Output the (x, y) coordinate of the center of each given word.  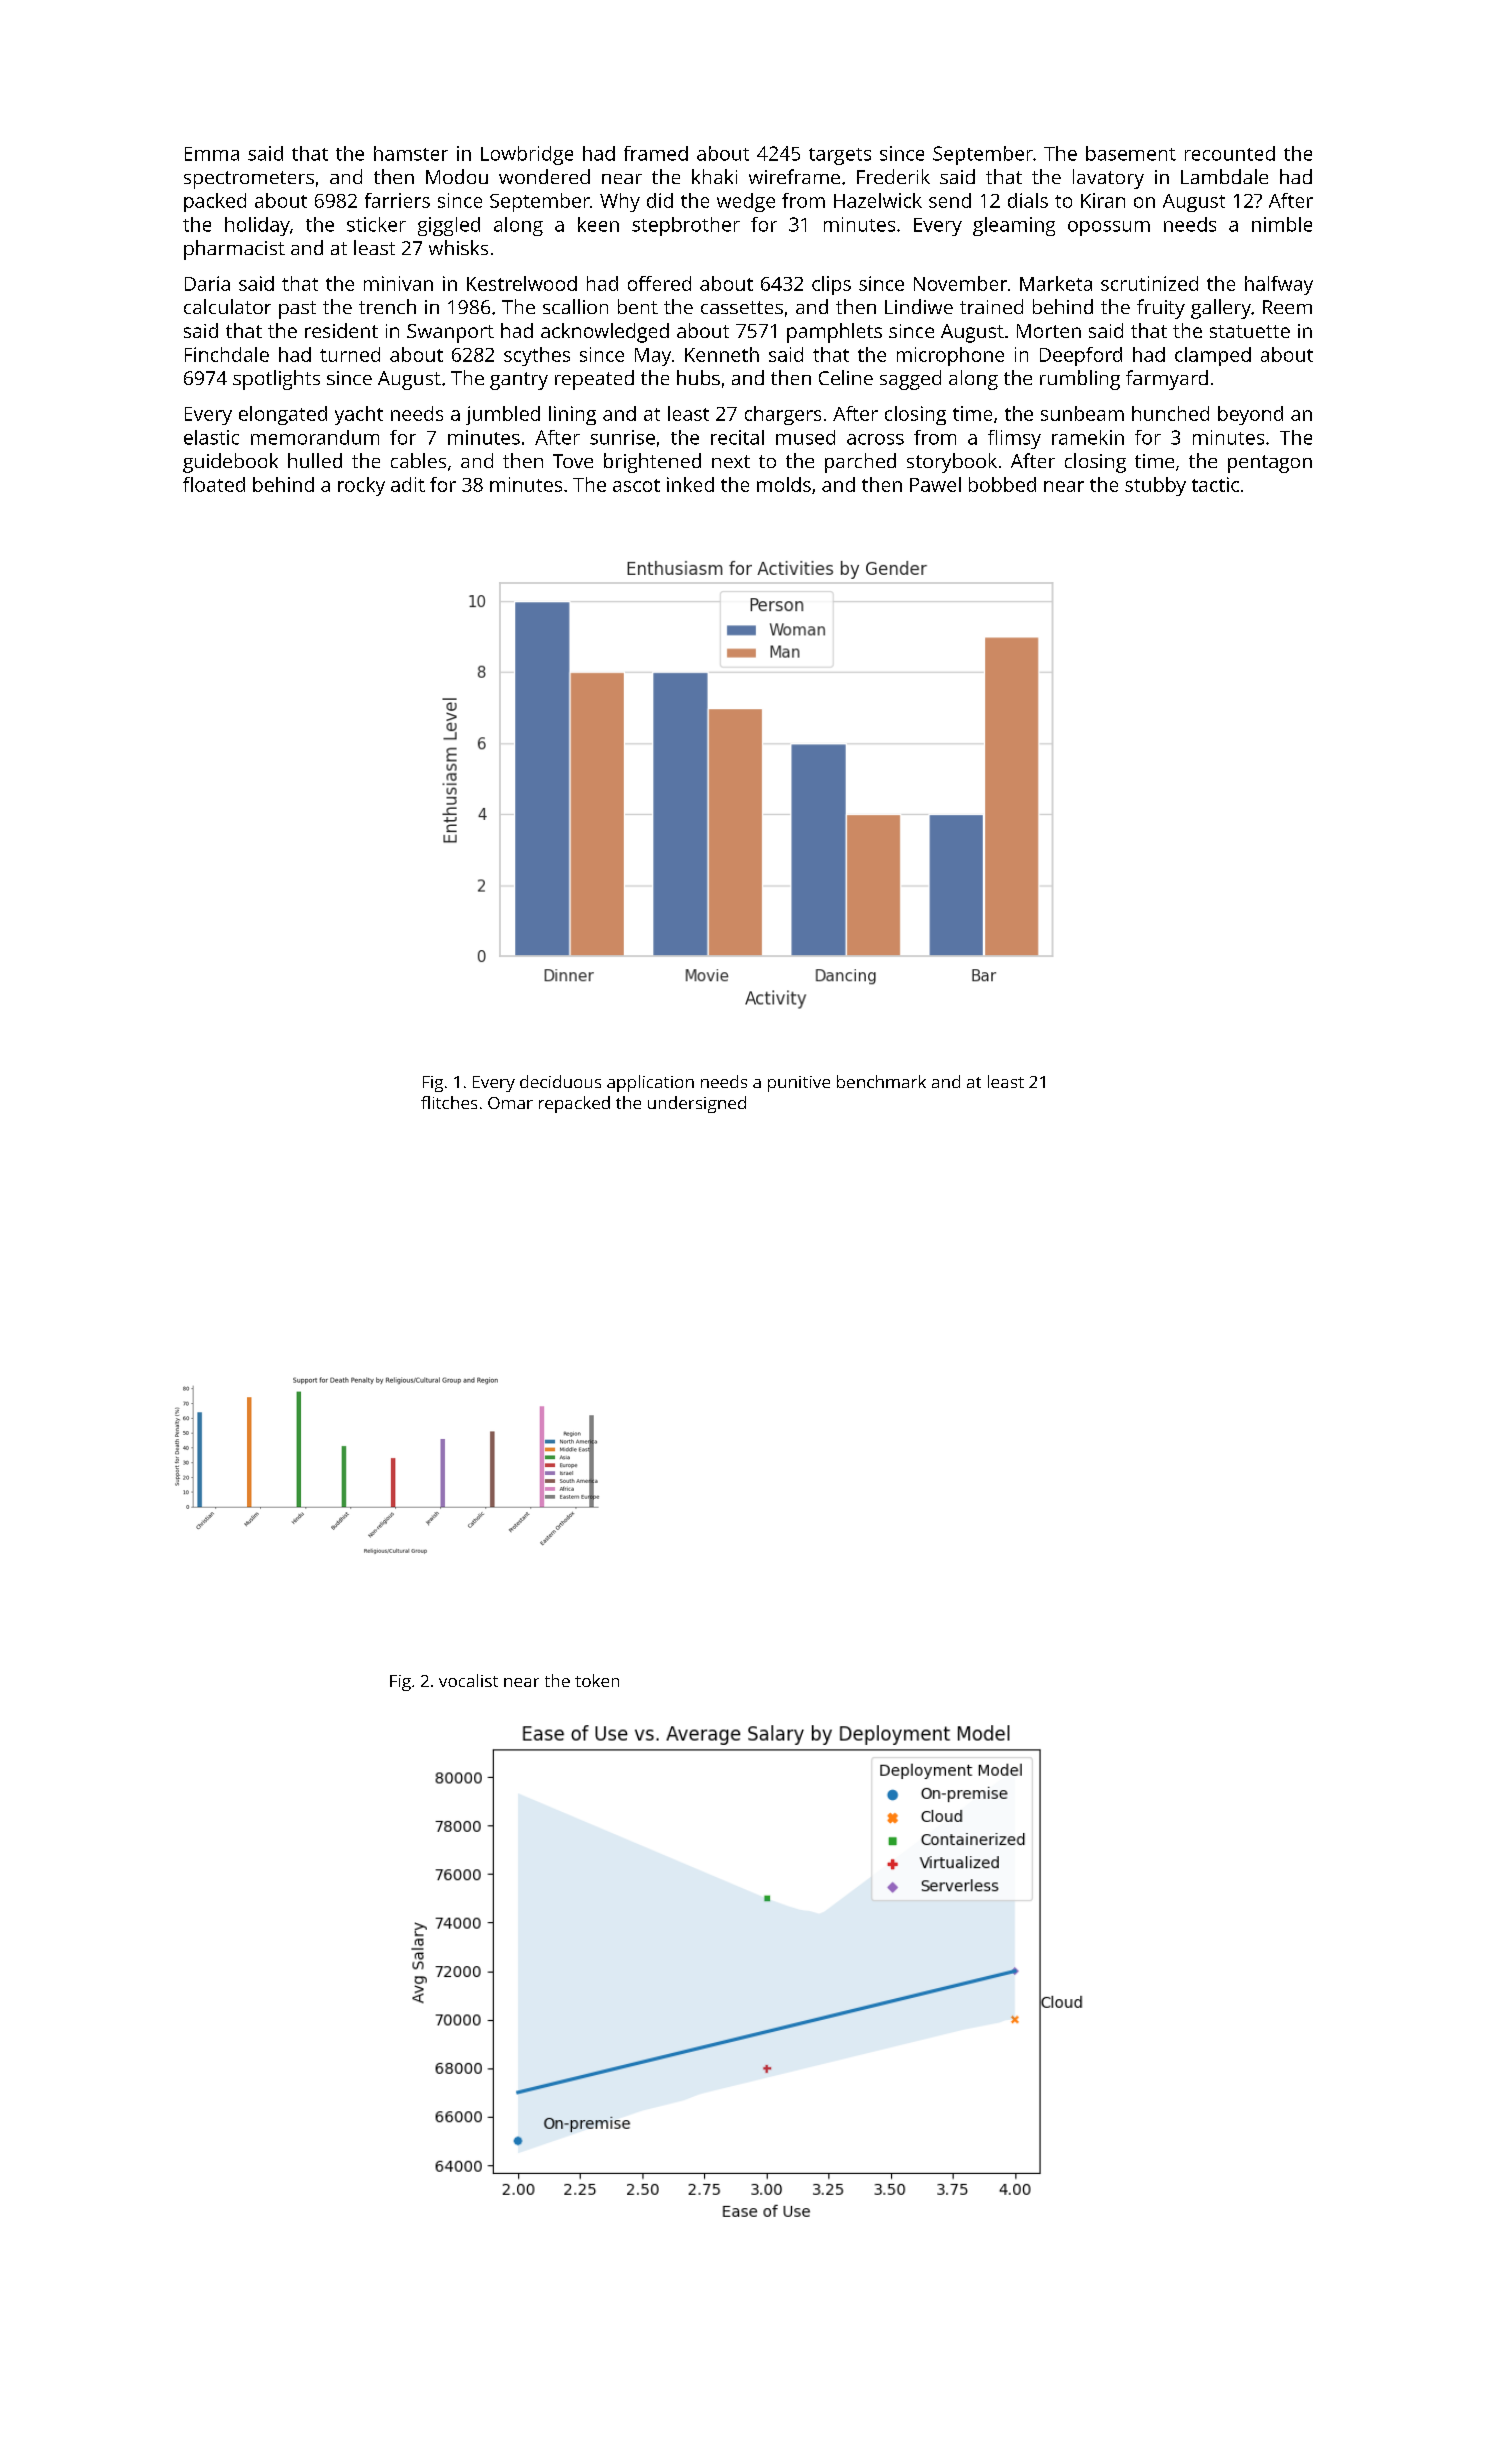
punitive (799, 1084)
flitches (449, 1102)
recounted (1230, 153)
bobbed (1002, 484)
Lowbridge (527, 155)
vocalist (468, 1680)
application (650, 1083)
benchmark (881, 1081)
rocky (361, 486)
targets (840, 156)
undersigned (697, 1104)
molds (784, 484)
